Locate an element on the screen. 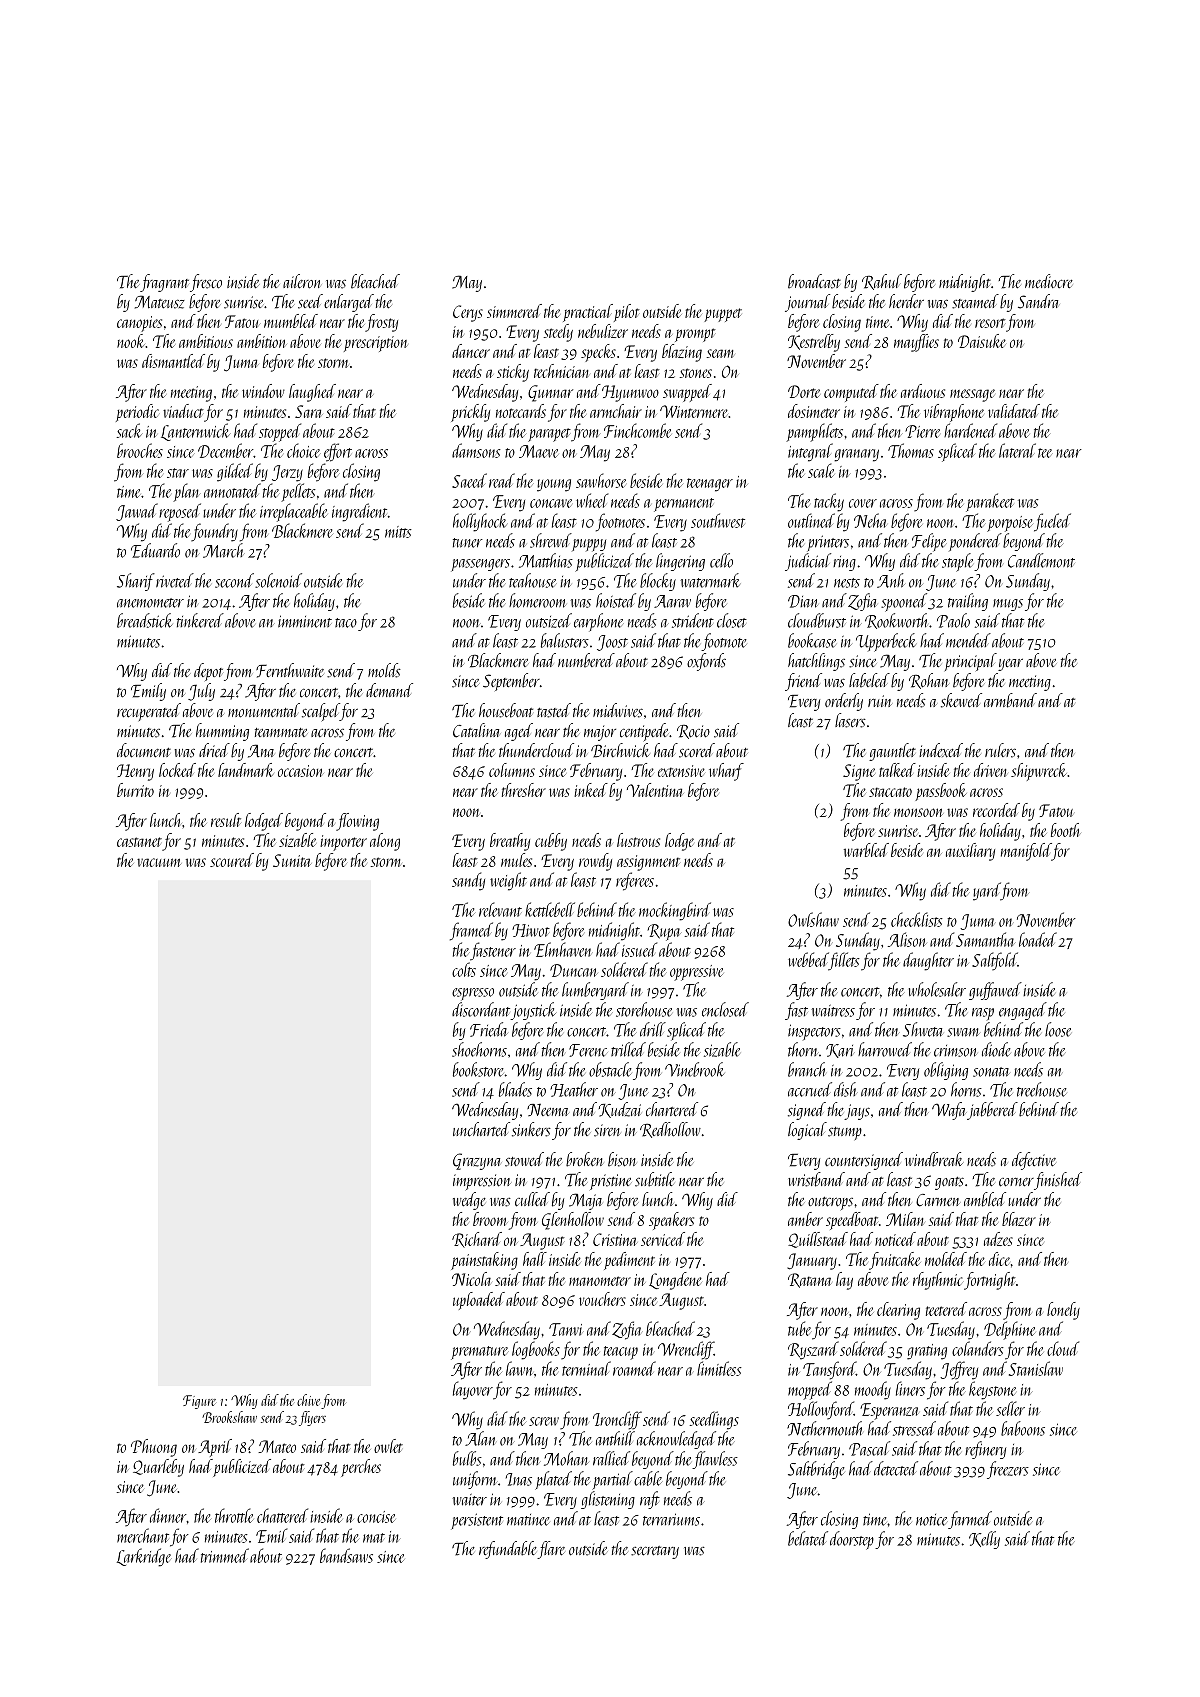 This screenshot has height=1697, width=1200. warbled is located at coordinates (866, 850).
